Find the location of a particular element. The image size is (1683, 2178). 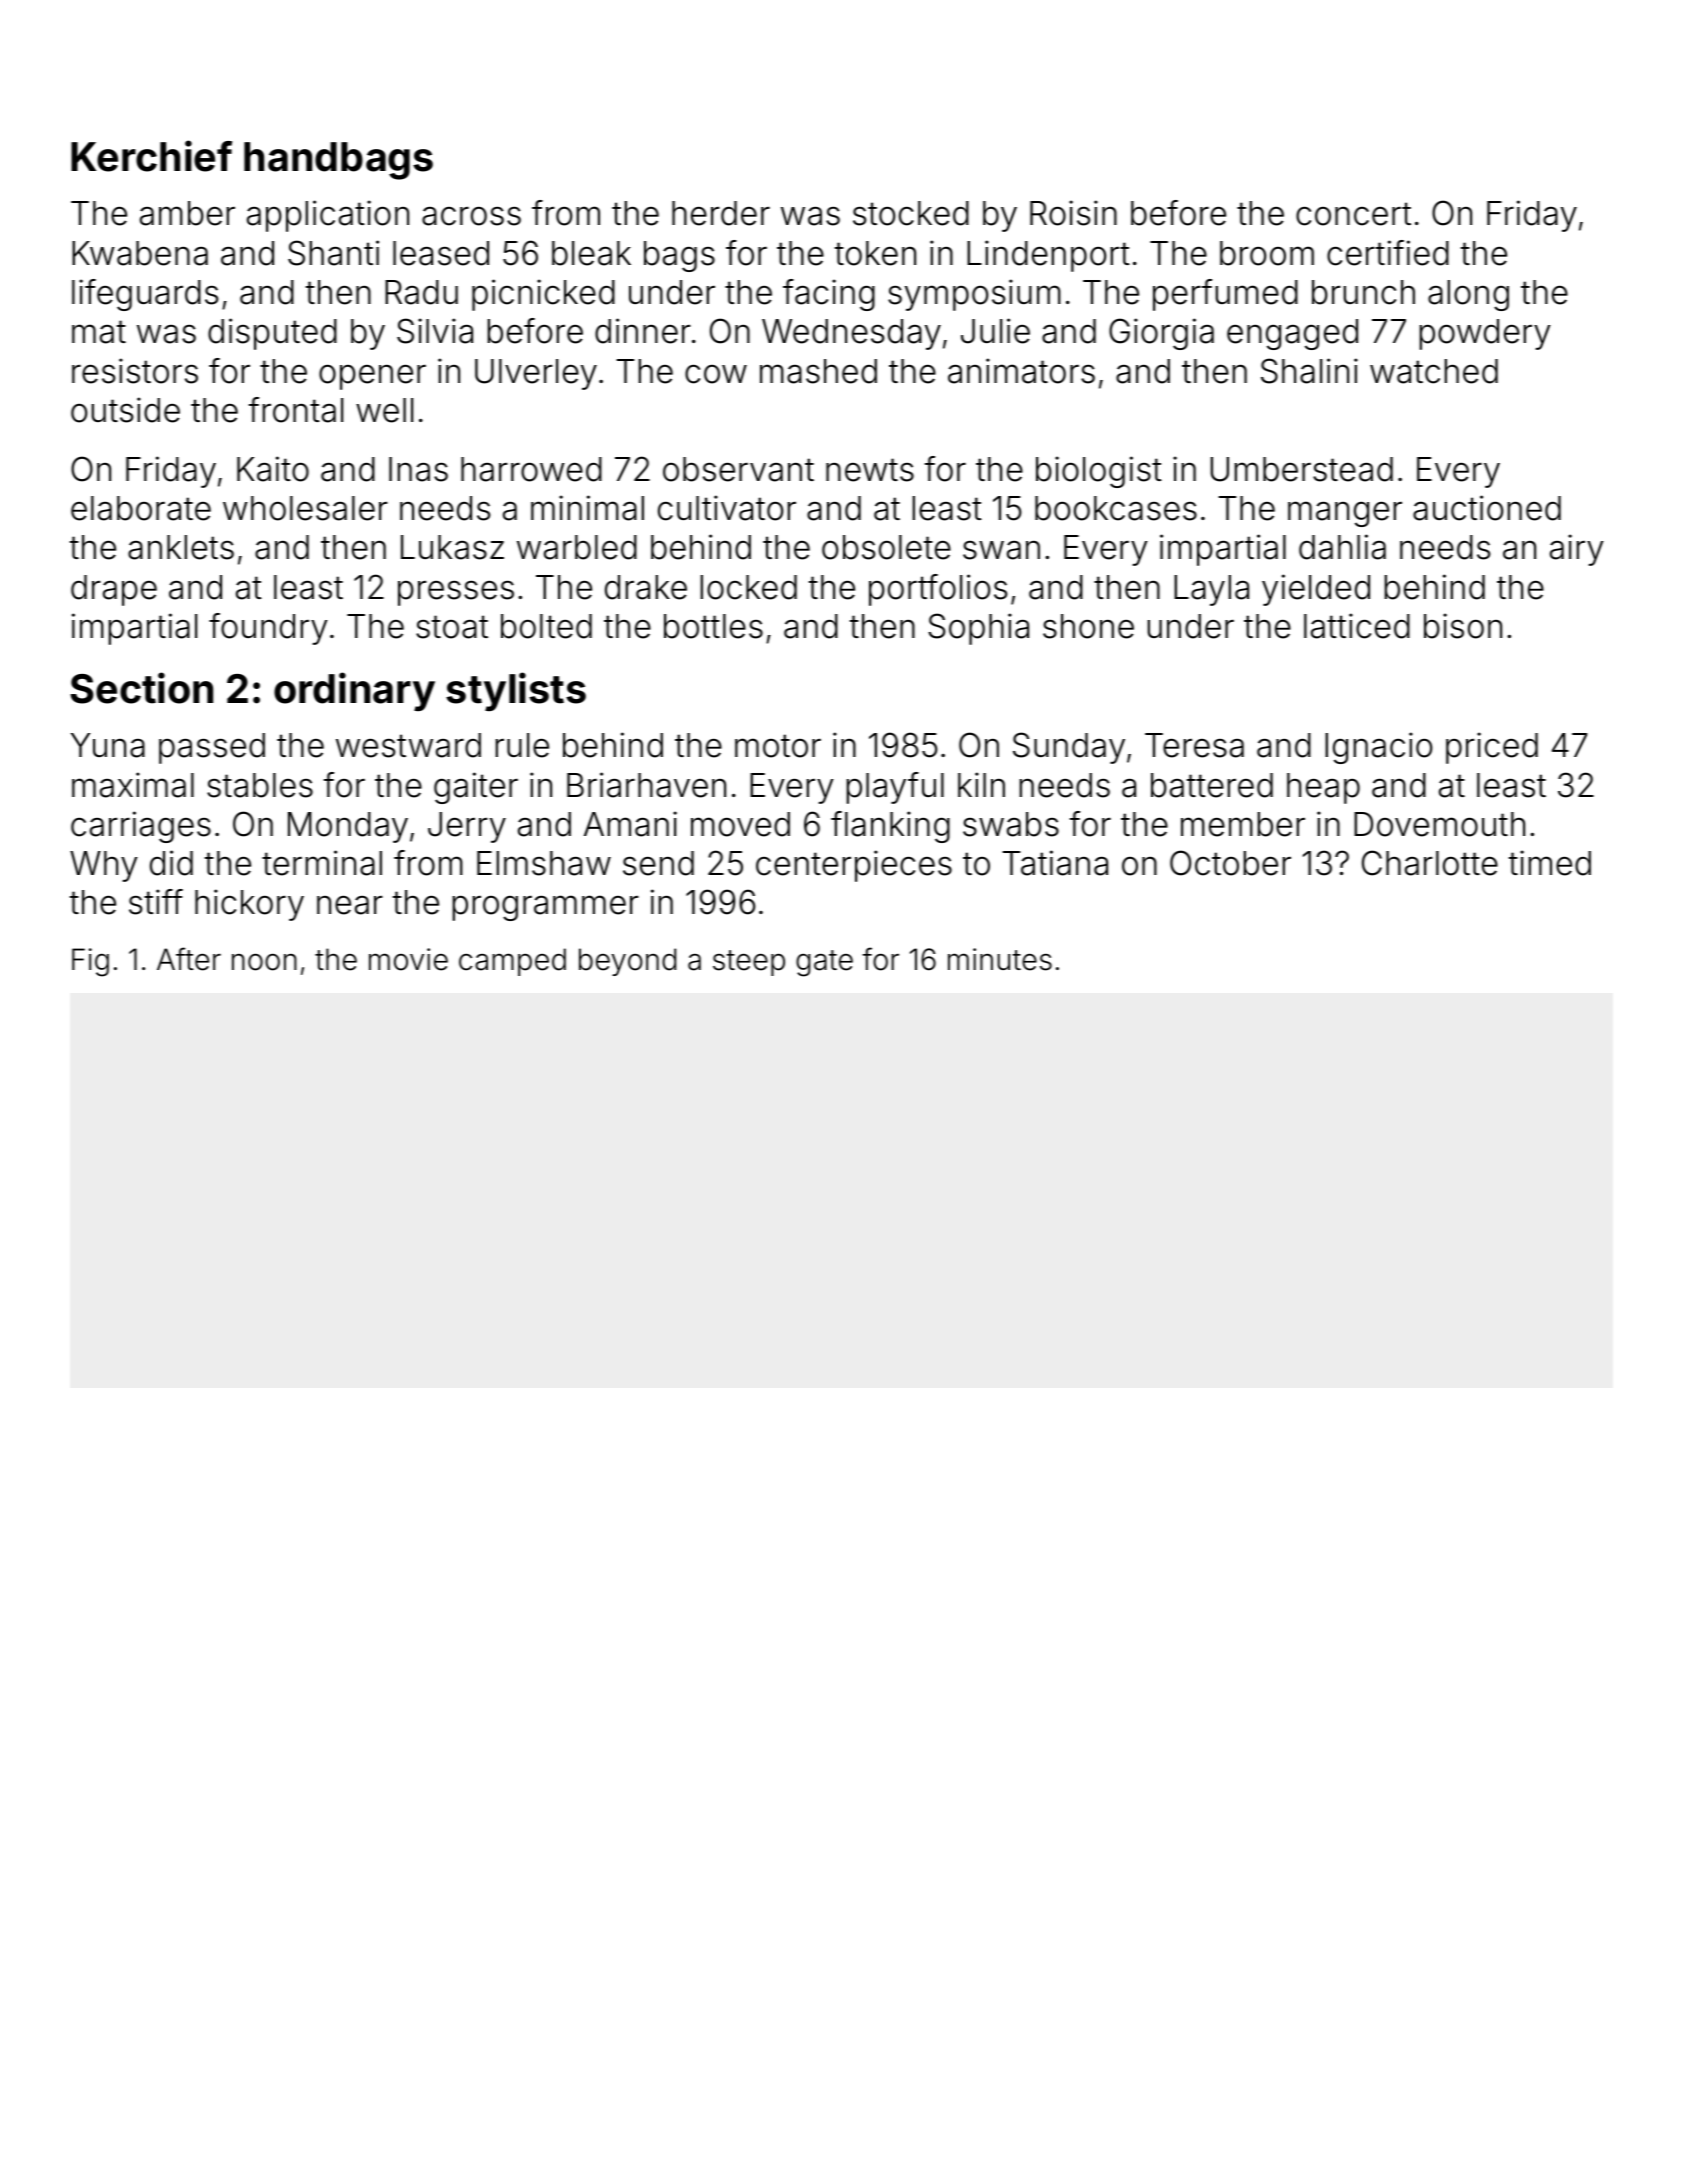

Kerchief is located at coordinates (151, 156).
